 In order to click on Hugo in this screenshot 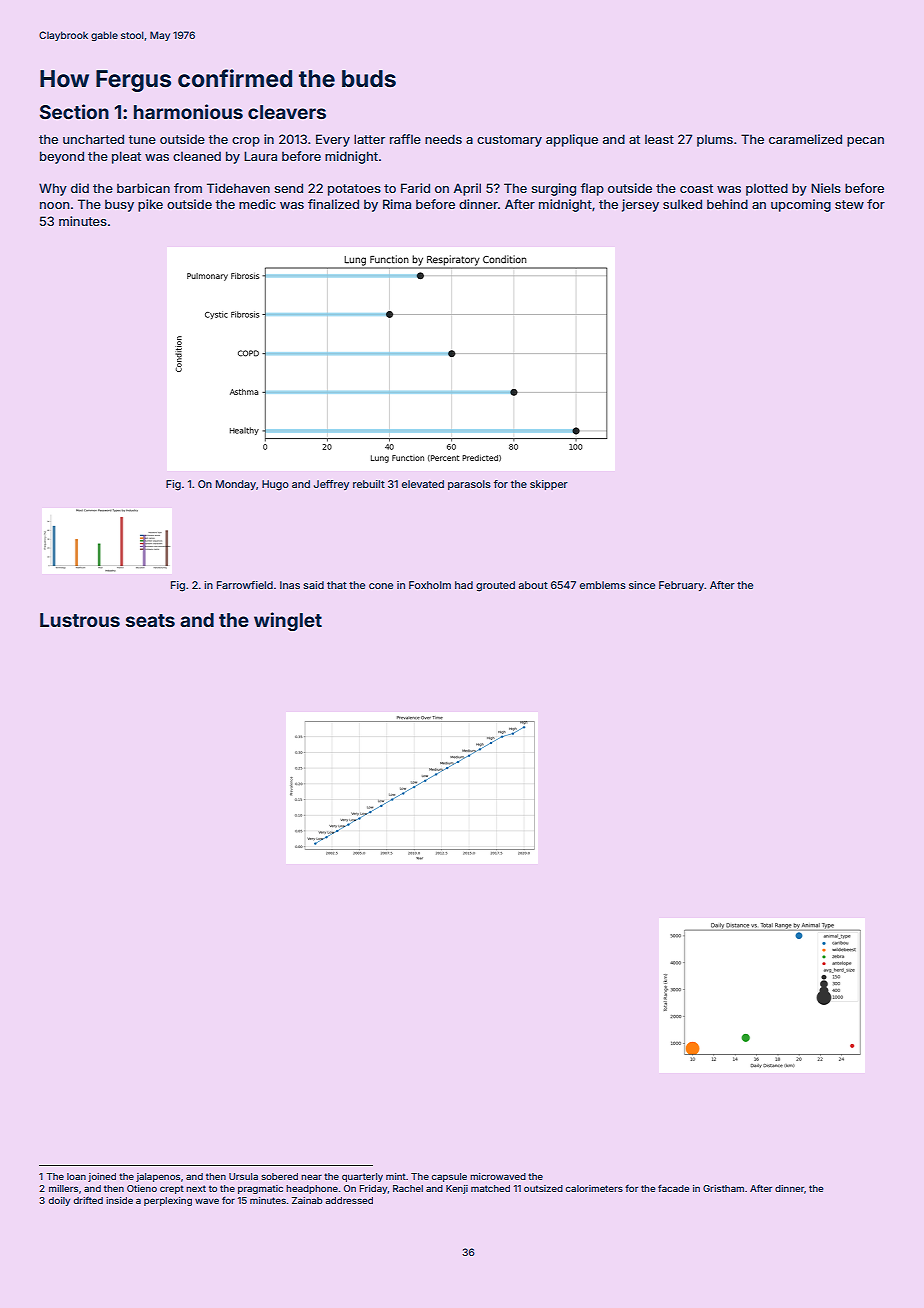, I will do `click(275, 485)`.
